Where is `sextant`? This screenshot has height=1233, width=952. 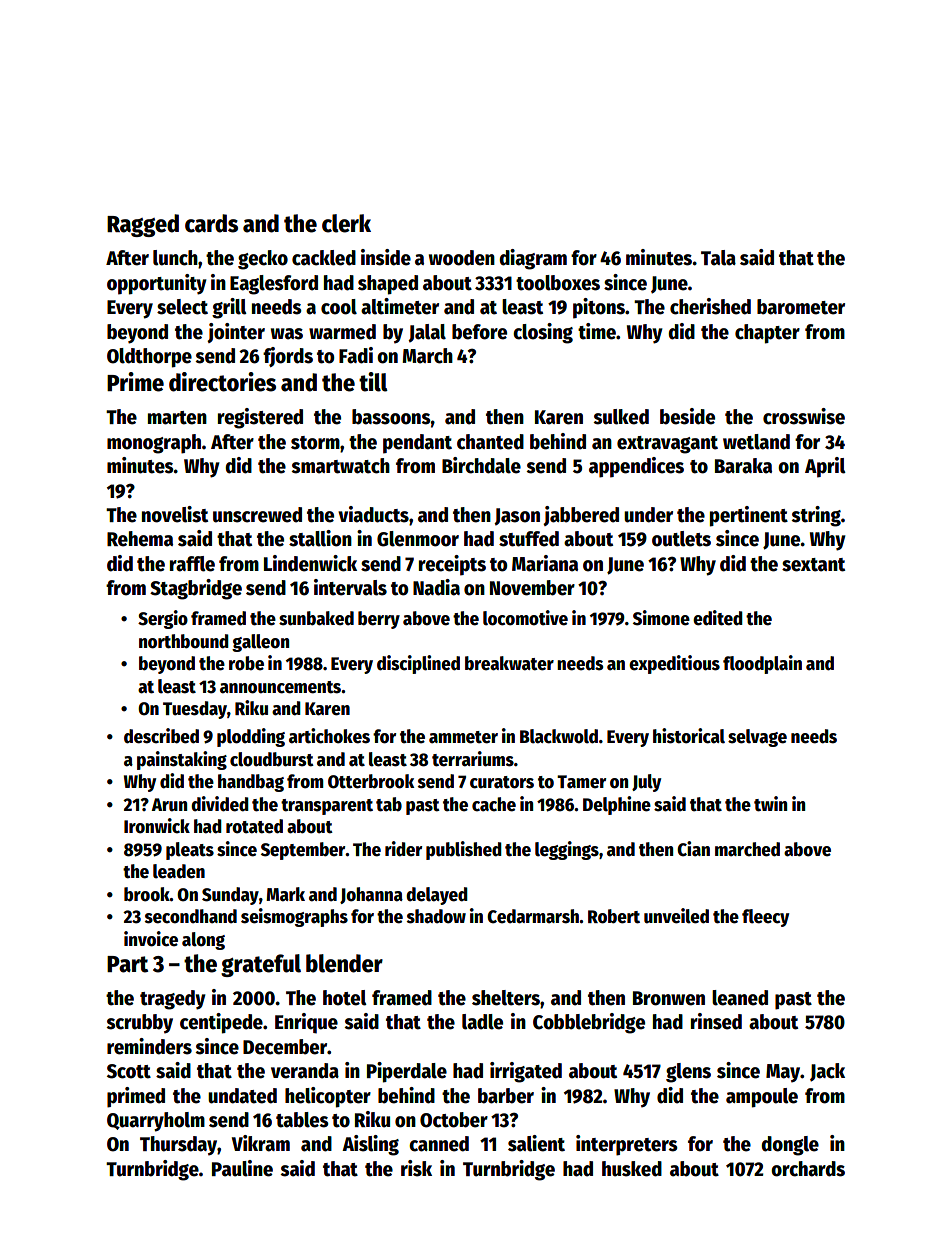 sextant is located at coordinates (813, 565).
